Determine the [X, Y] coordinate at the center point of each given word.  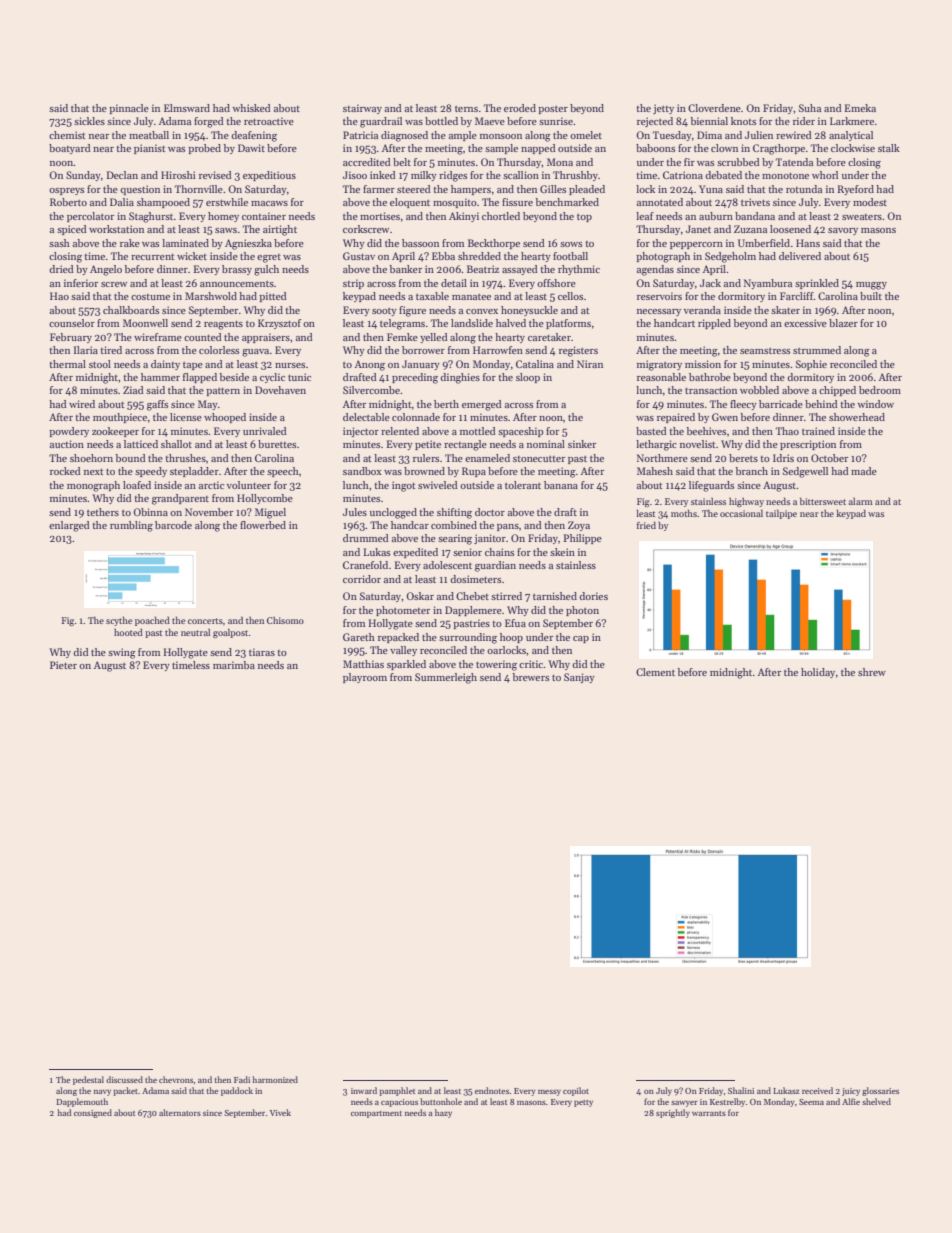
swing [122, 653]
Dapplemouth [82, 1102]
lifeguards [711, 486]
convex [482, 311]
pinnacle [129, 109]
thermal [67, 364]
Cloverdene [714, 108]
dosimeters [475, 579]
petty [583, 1103]
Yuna [711, 189]
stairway [362, 109]
